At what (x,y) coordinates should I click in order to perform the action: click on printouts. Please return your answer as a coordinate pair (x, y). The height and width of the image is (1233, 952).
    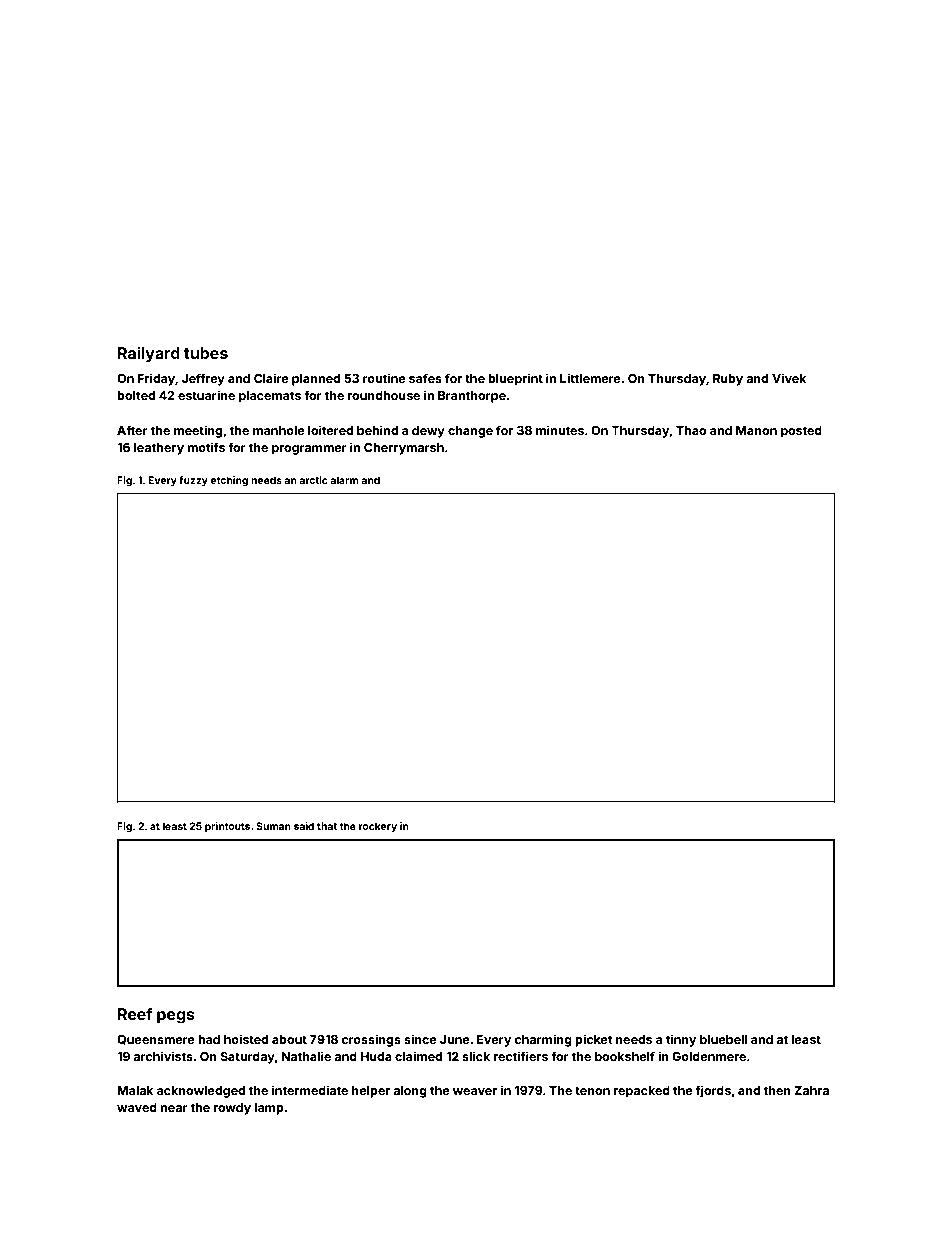
    Looking at the image, I should click on (227, 827).
